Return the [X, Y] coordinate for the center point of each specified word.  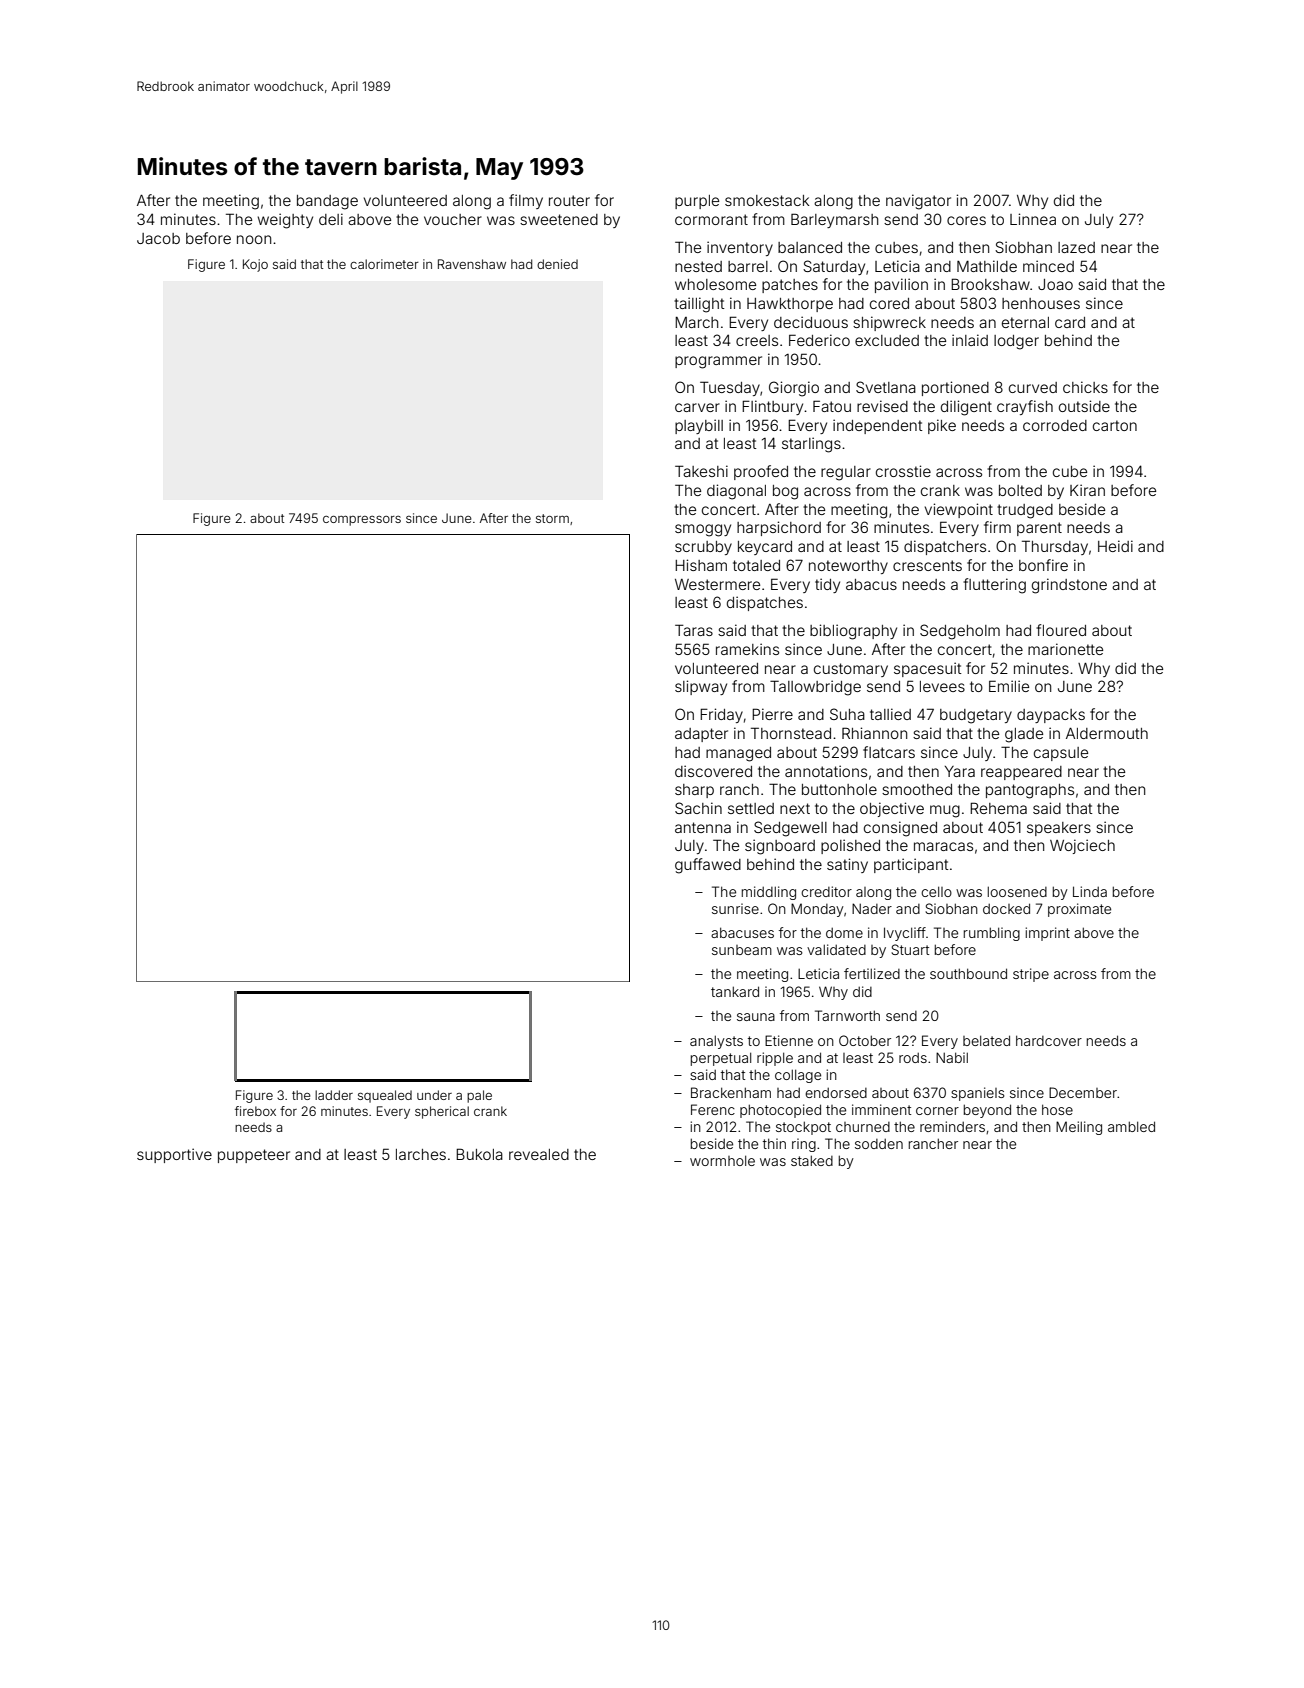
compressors [362, 520]
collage [798, 1076]
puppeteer [254, 1156]
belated [986, 1040]
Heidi [1115, 546]
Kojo [255, 265]
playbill [699, 426]
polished [850, 846]
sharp [694, 791]
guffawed [708, 866]
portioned [955, 388]
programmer [718, 362]
